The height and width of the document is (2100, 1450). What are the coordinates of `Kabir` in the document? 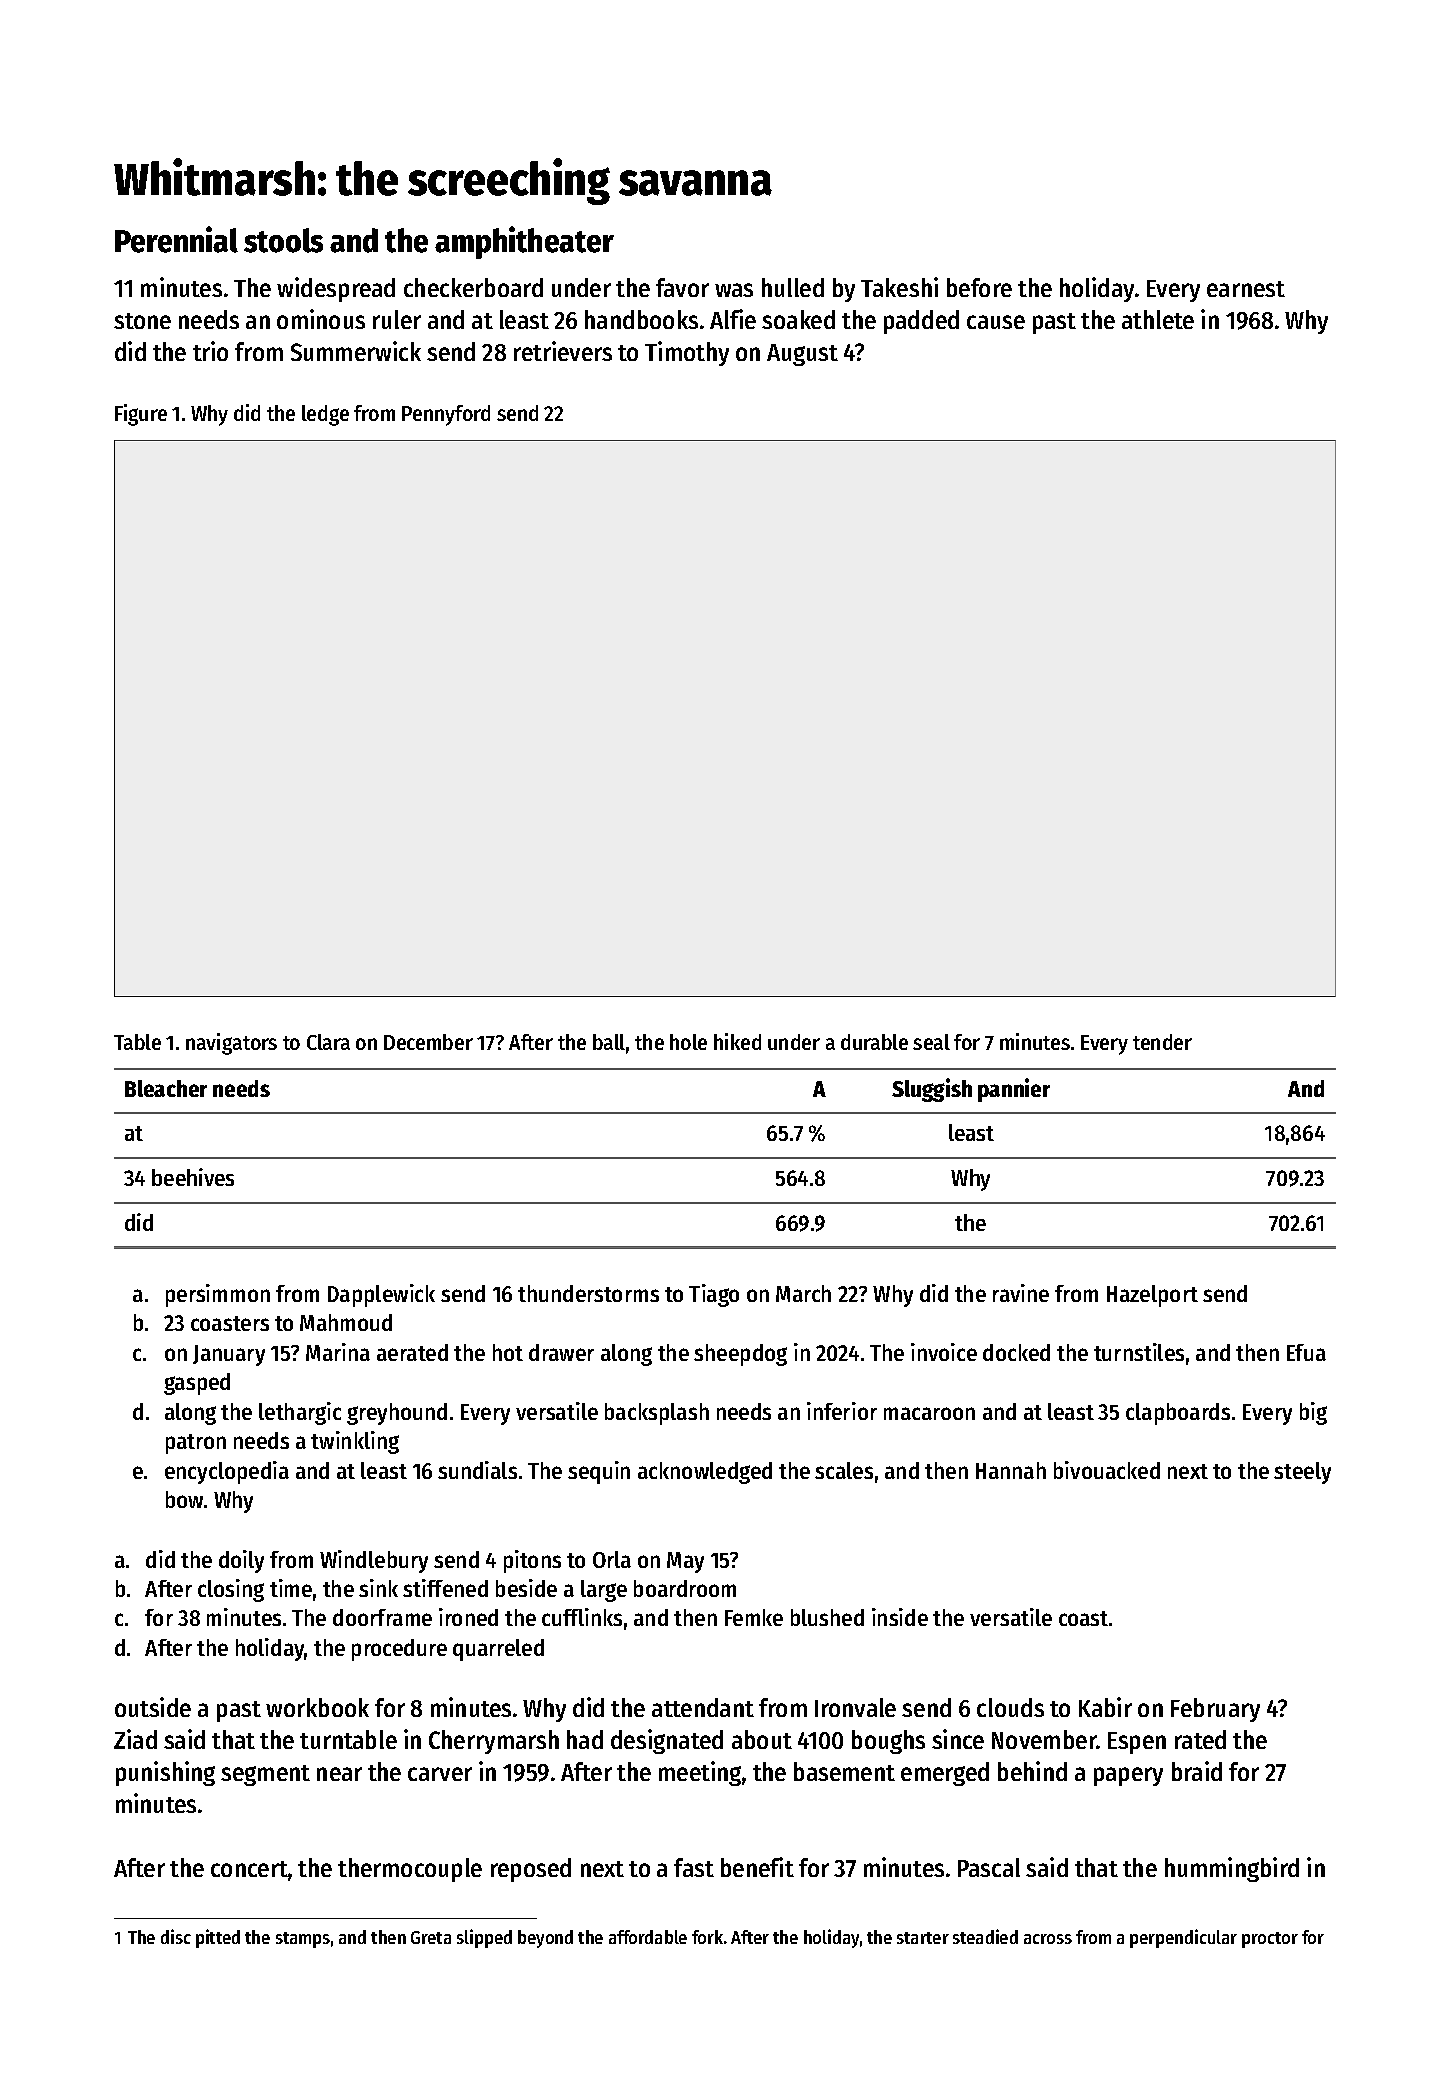 It's located at (1105, 1707).
